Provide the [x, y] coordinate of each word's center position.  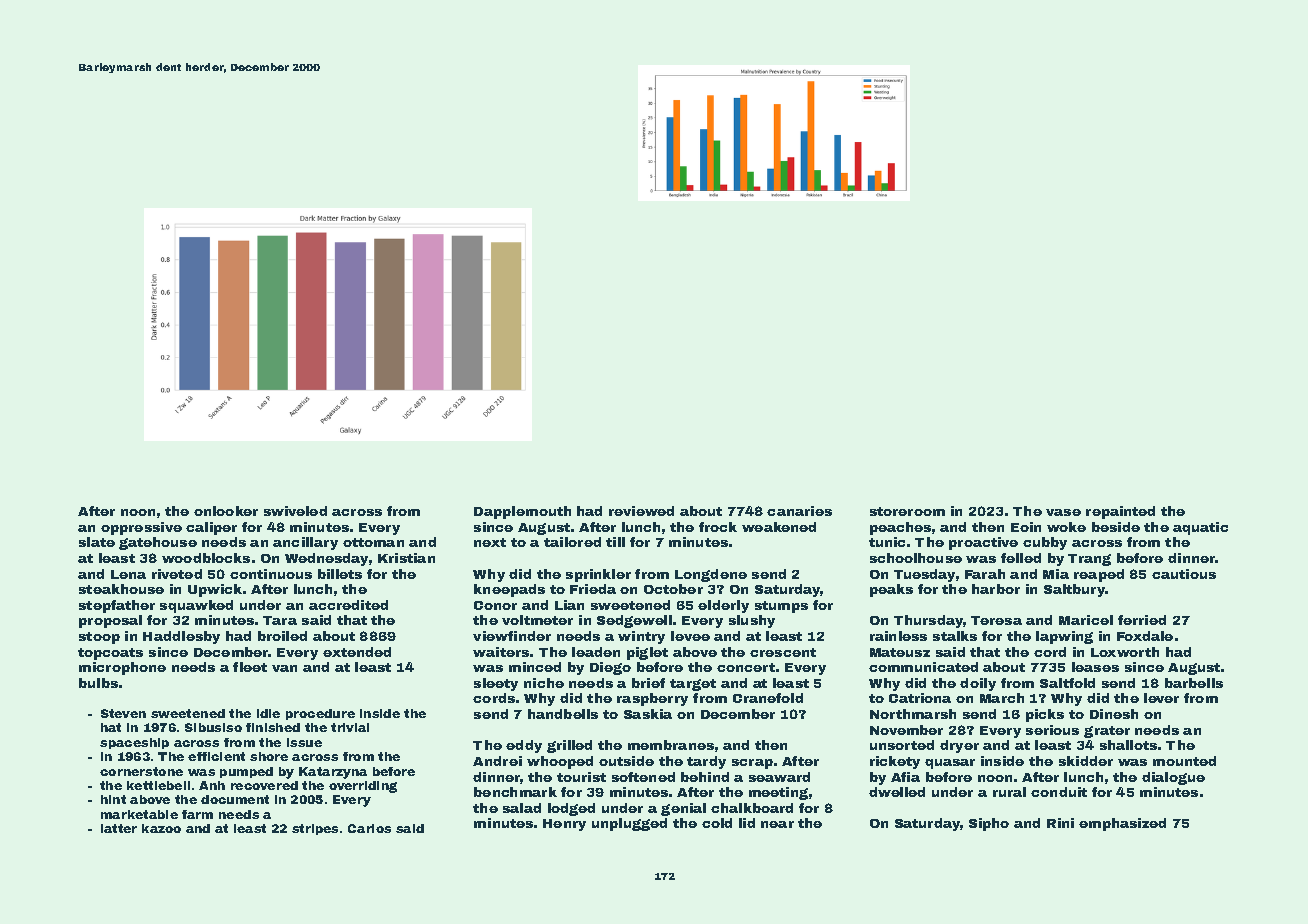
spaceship [134, 743]
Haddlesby [181, 637]
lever [1161, 698]
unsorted [902, 745]
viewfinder [512, 636]
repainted [1120, 512]
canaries [799, 511]
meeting [778, 793]
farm [197, 814]
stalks [955, 636]
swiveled [295, 511]
